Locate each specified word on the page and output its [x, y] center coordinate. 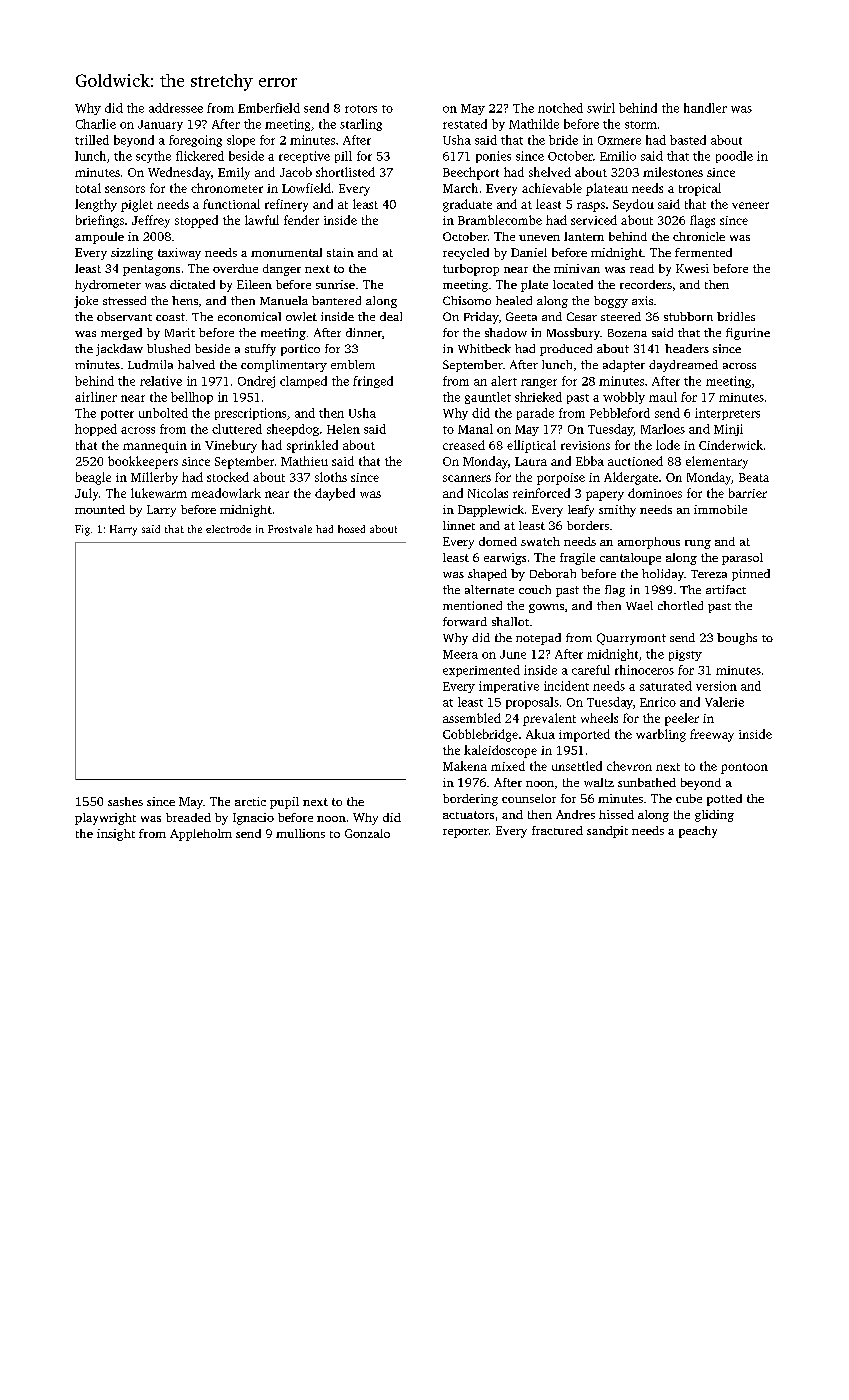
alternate [489, 589]
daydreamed [683, 366]
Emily [234, 173]
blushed [168, 348]
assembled [472, 718]
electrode [228, 529]
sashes [125, 801]
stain [340, 252]
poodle [734, 157]
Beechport [471, 173]
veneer [750, 205]
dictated [192, 284]
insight [116, 835]
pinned [751, 575]
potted [724, 800]
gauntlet [488, 398]
